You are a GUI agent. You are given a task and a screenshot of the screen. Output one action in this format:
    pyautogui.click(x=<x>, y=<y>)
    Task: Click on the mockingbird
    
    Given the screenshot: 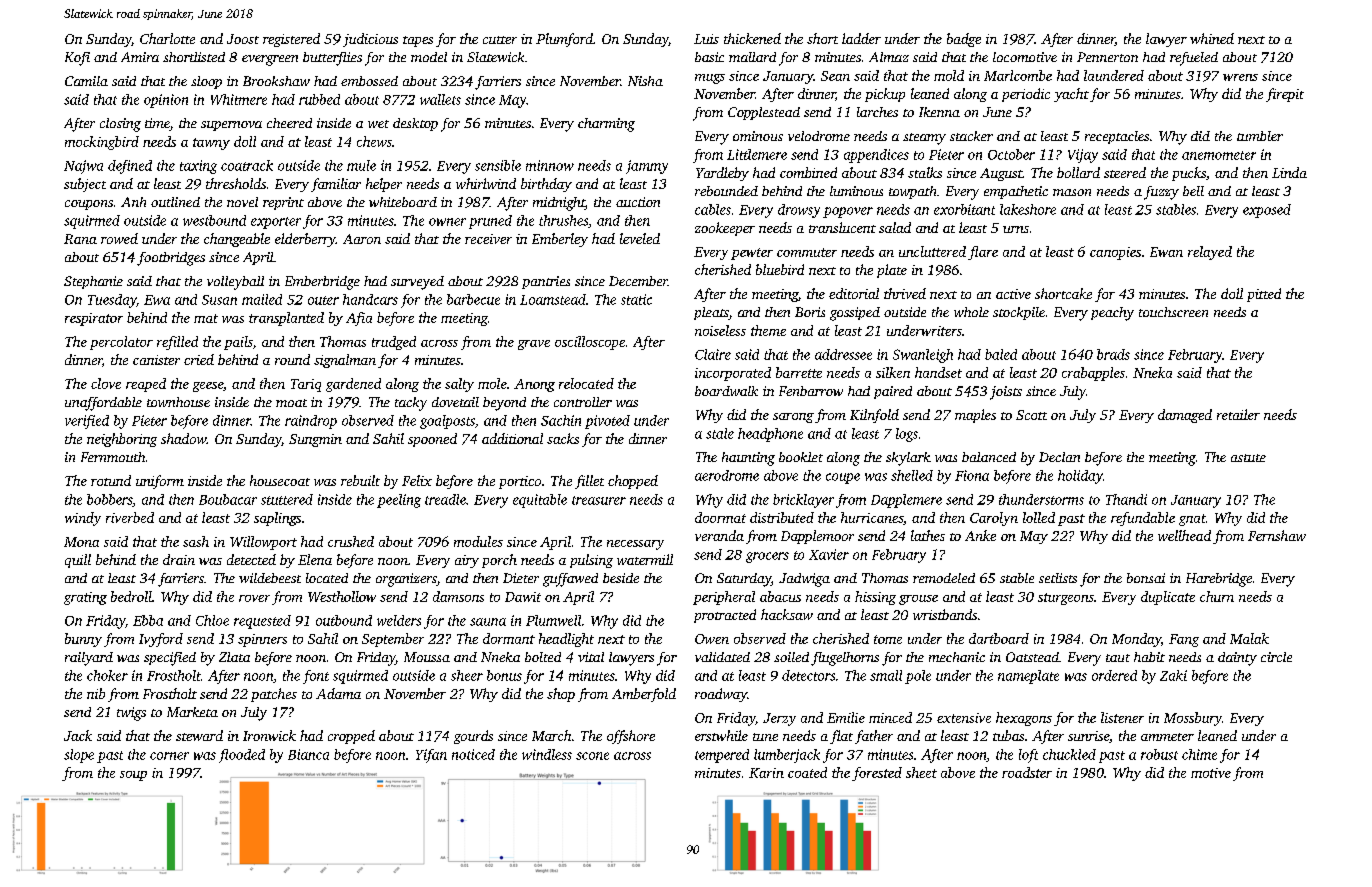 What is the action you would take?
    pyautogui.click(x=102, y=143)
